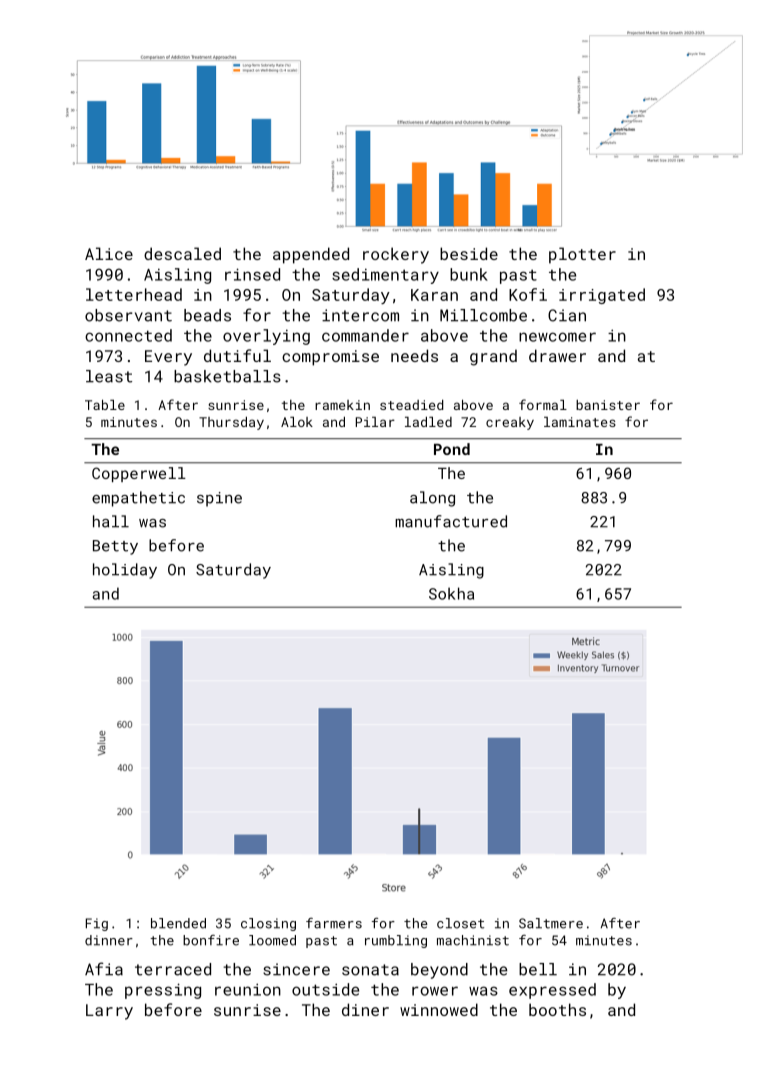 The image size is (766, 1087). Describe the element at coordinates (551, 923) in the document. I see `Saltmere` at that location.
